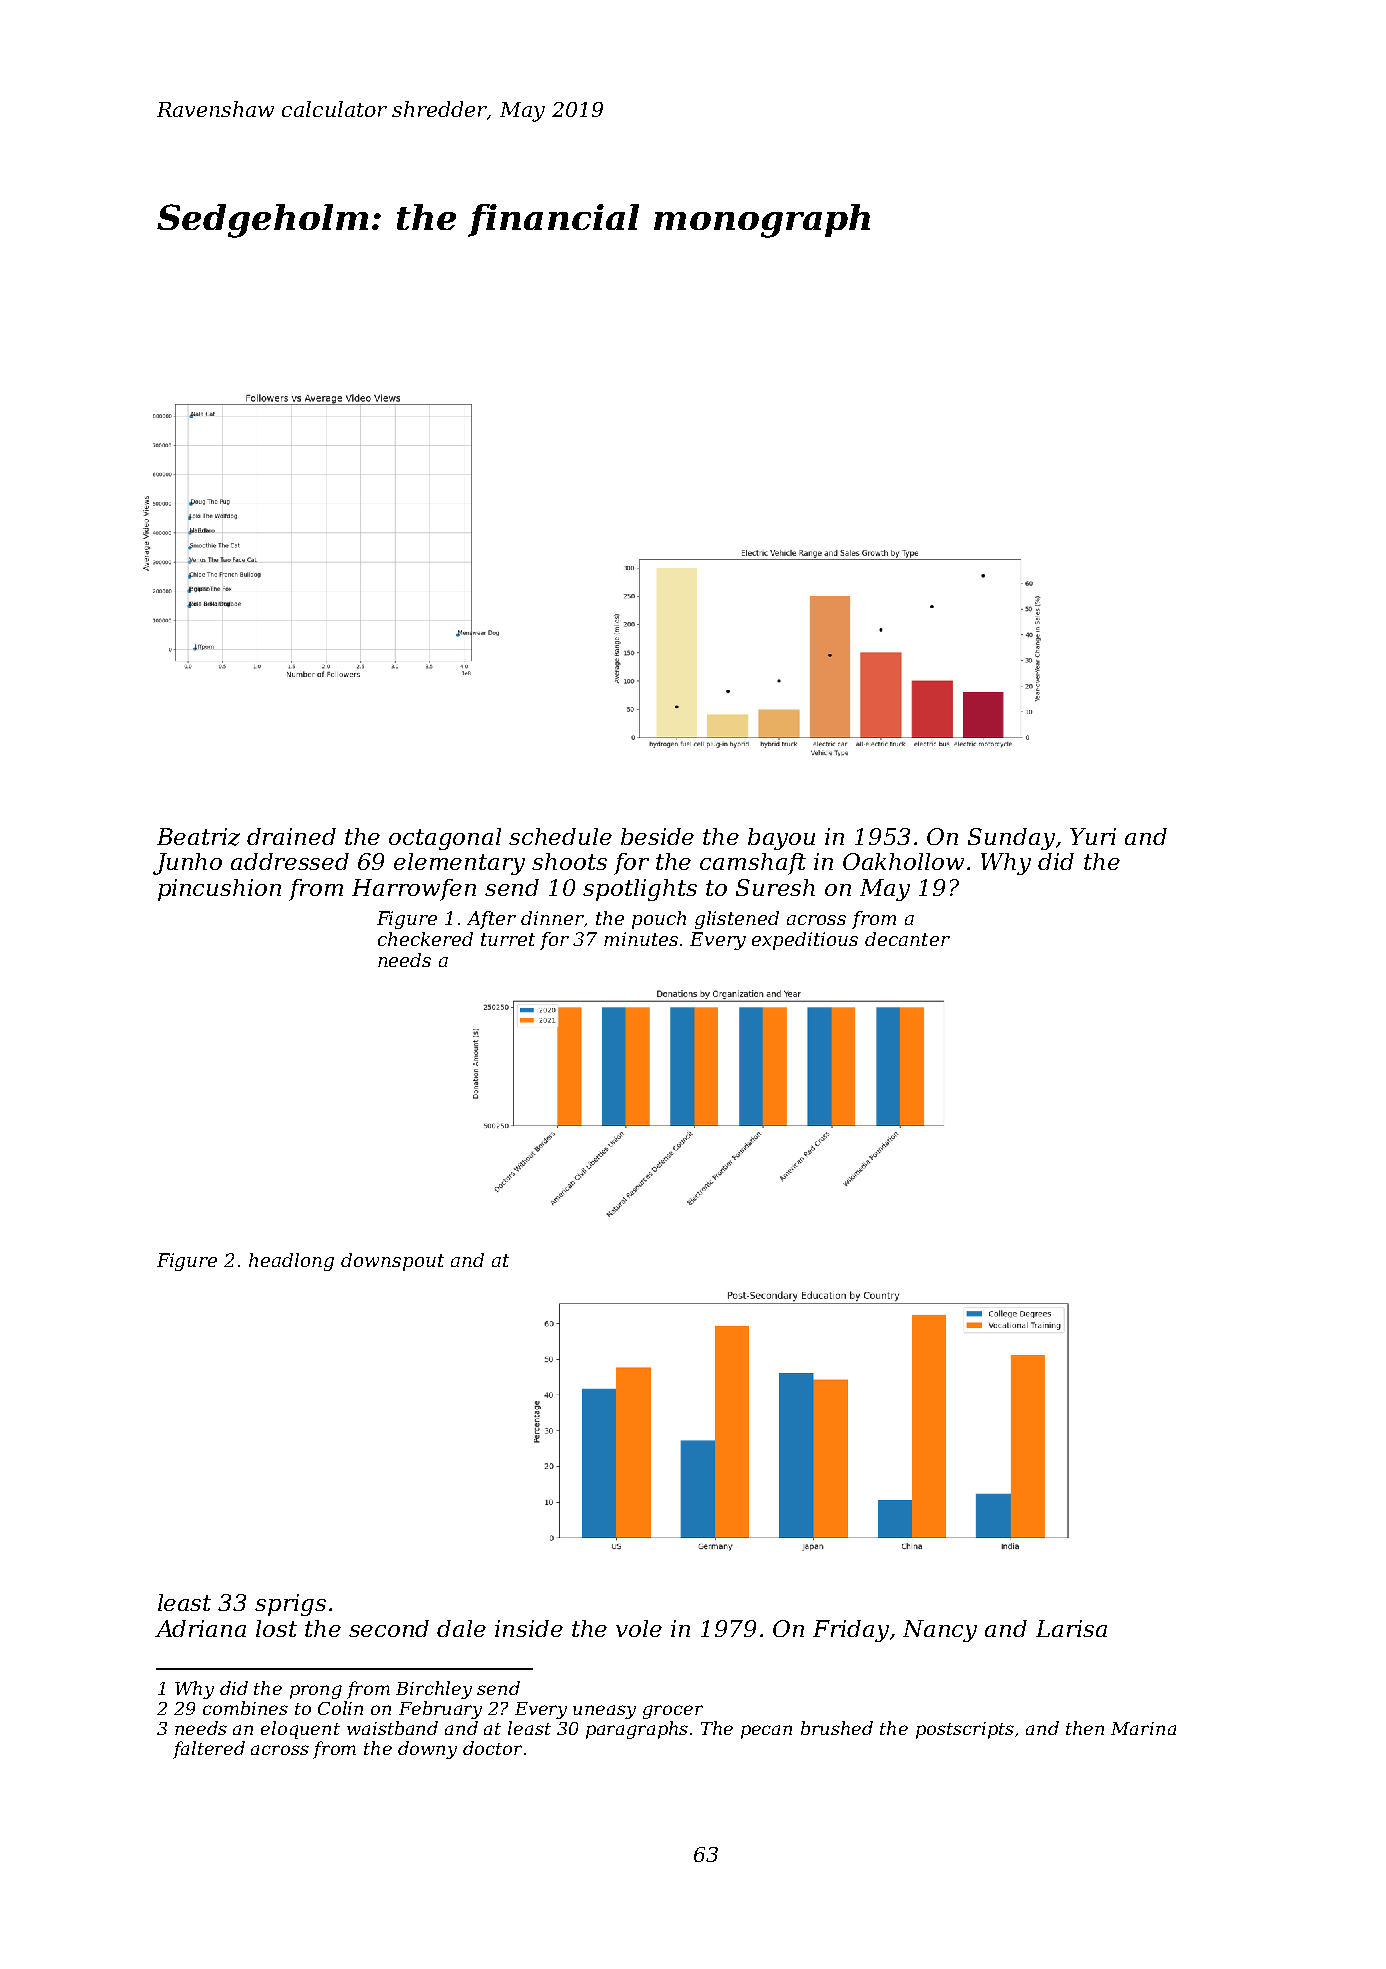  I want to click on expeditious, so click(805, 941).
